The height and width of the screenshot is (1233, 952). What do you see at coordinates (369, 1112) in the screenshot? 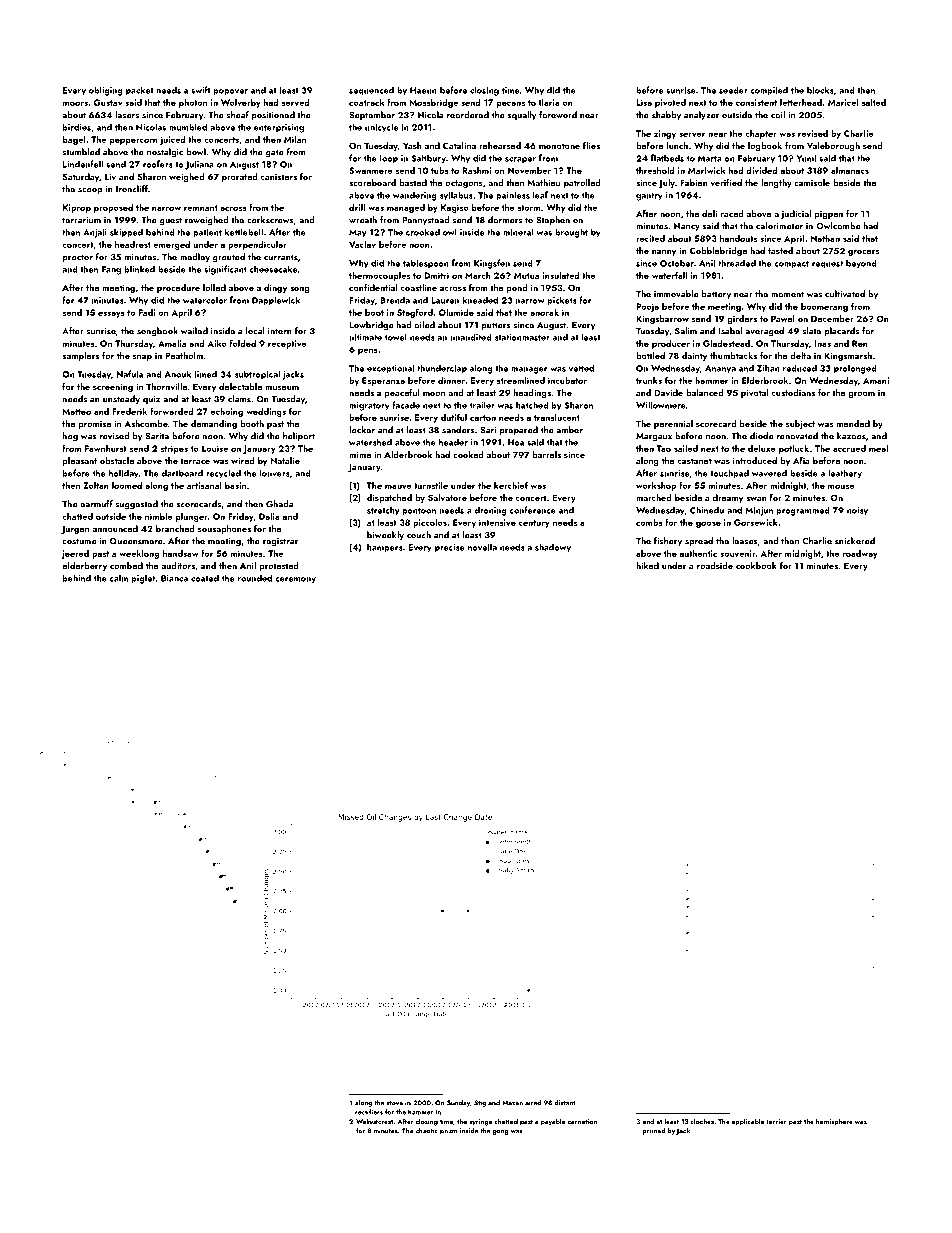
I see `rectifiers` at bounding box center [369, 1112].
